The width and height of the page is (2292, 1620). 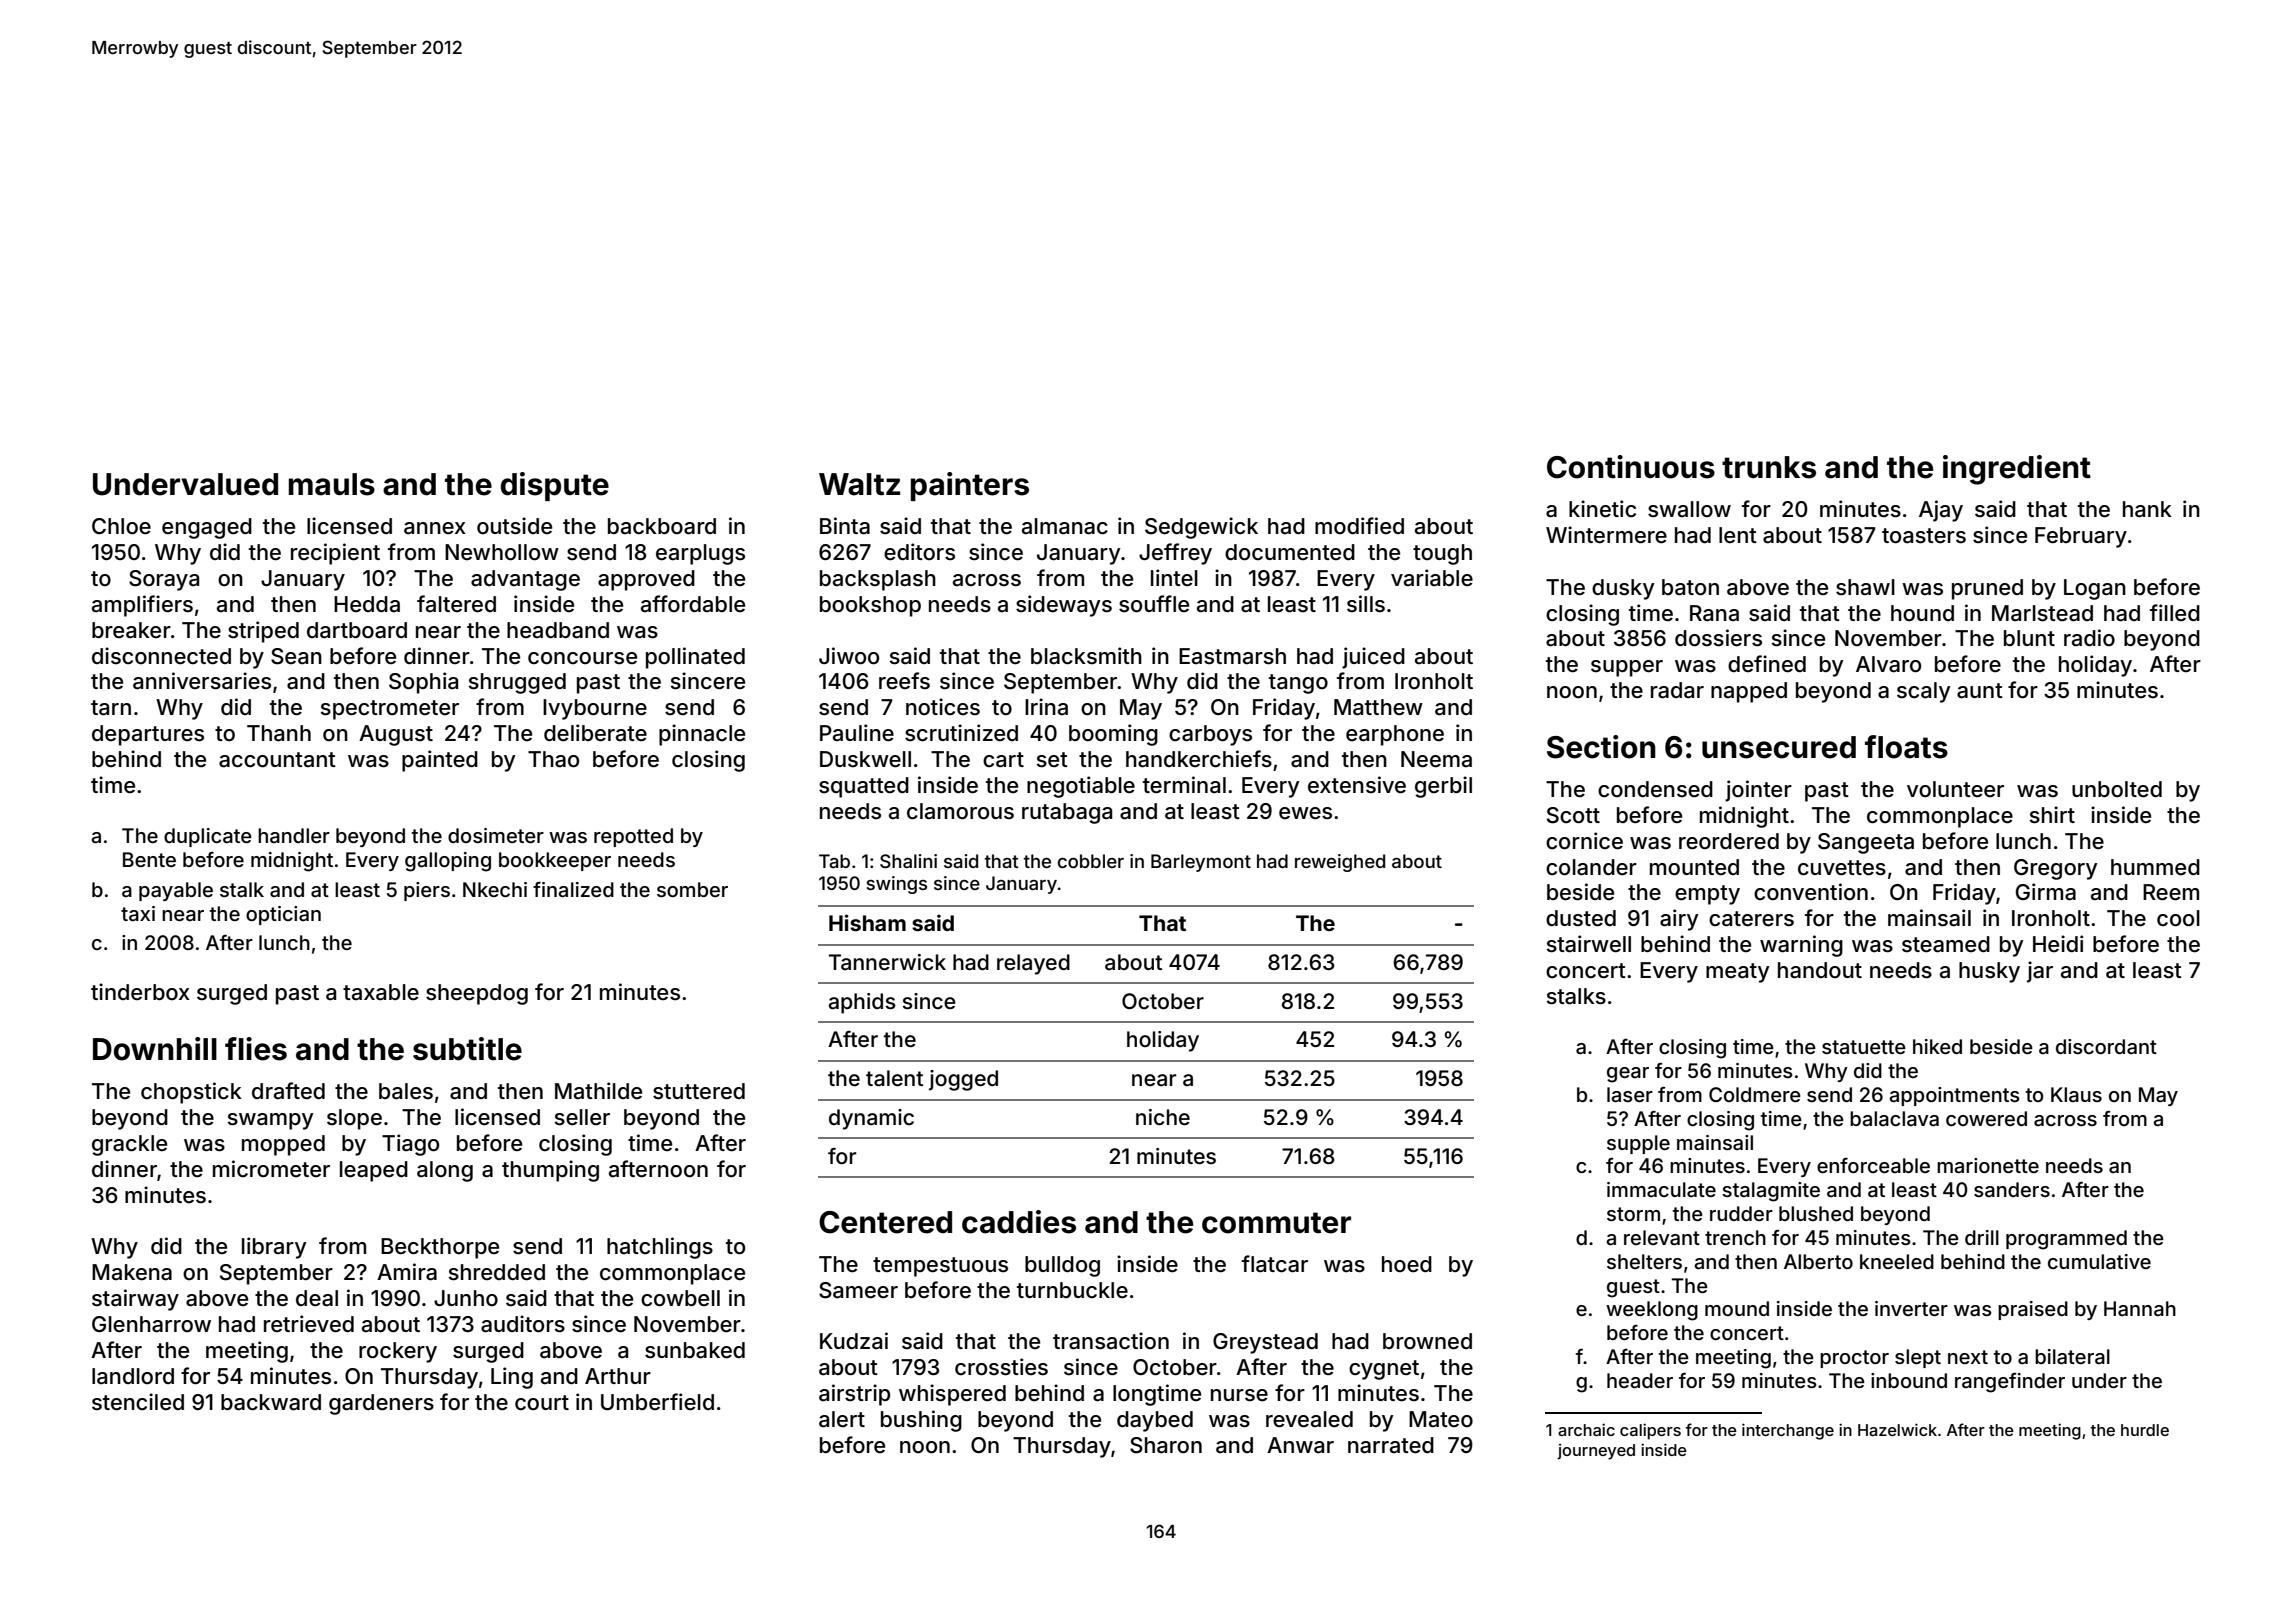 What do you see at coordinates (646, 580) in the page?
I see `approved` at bounding box center [646, 580].
